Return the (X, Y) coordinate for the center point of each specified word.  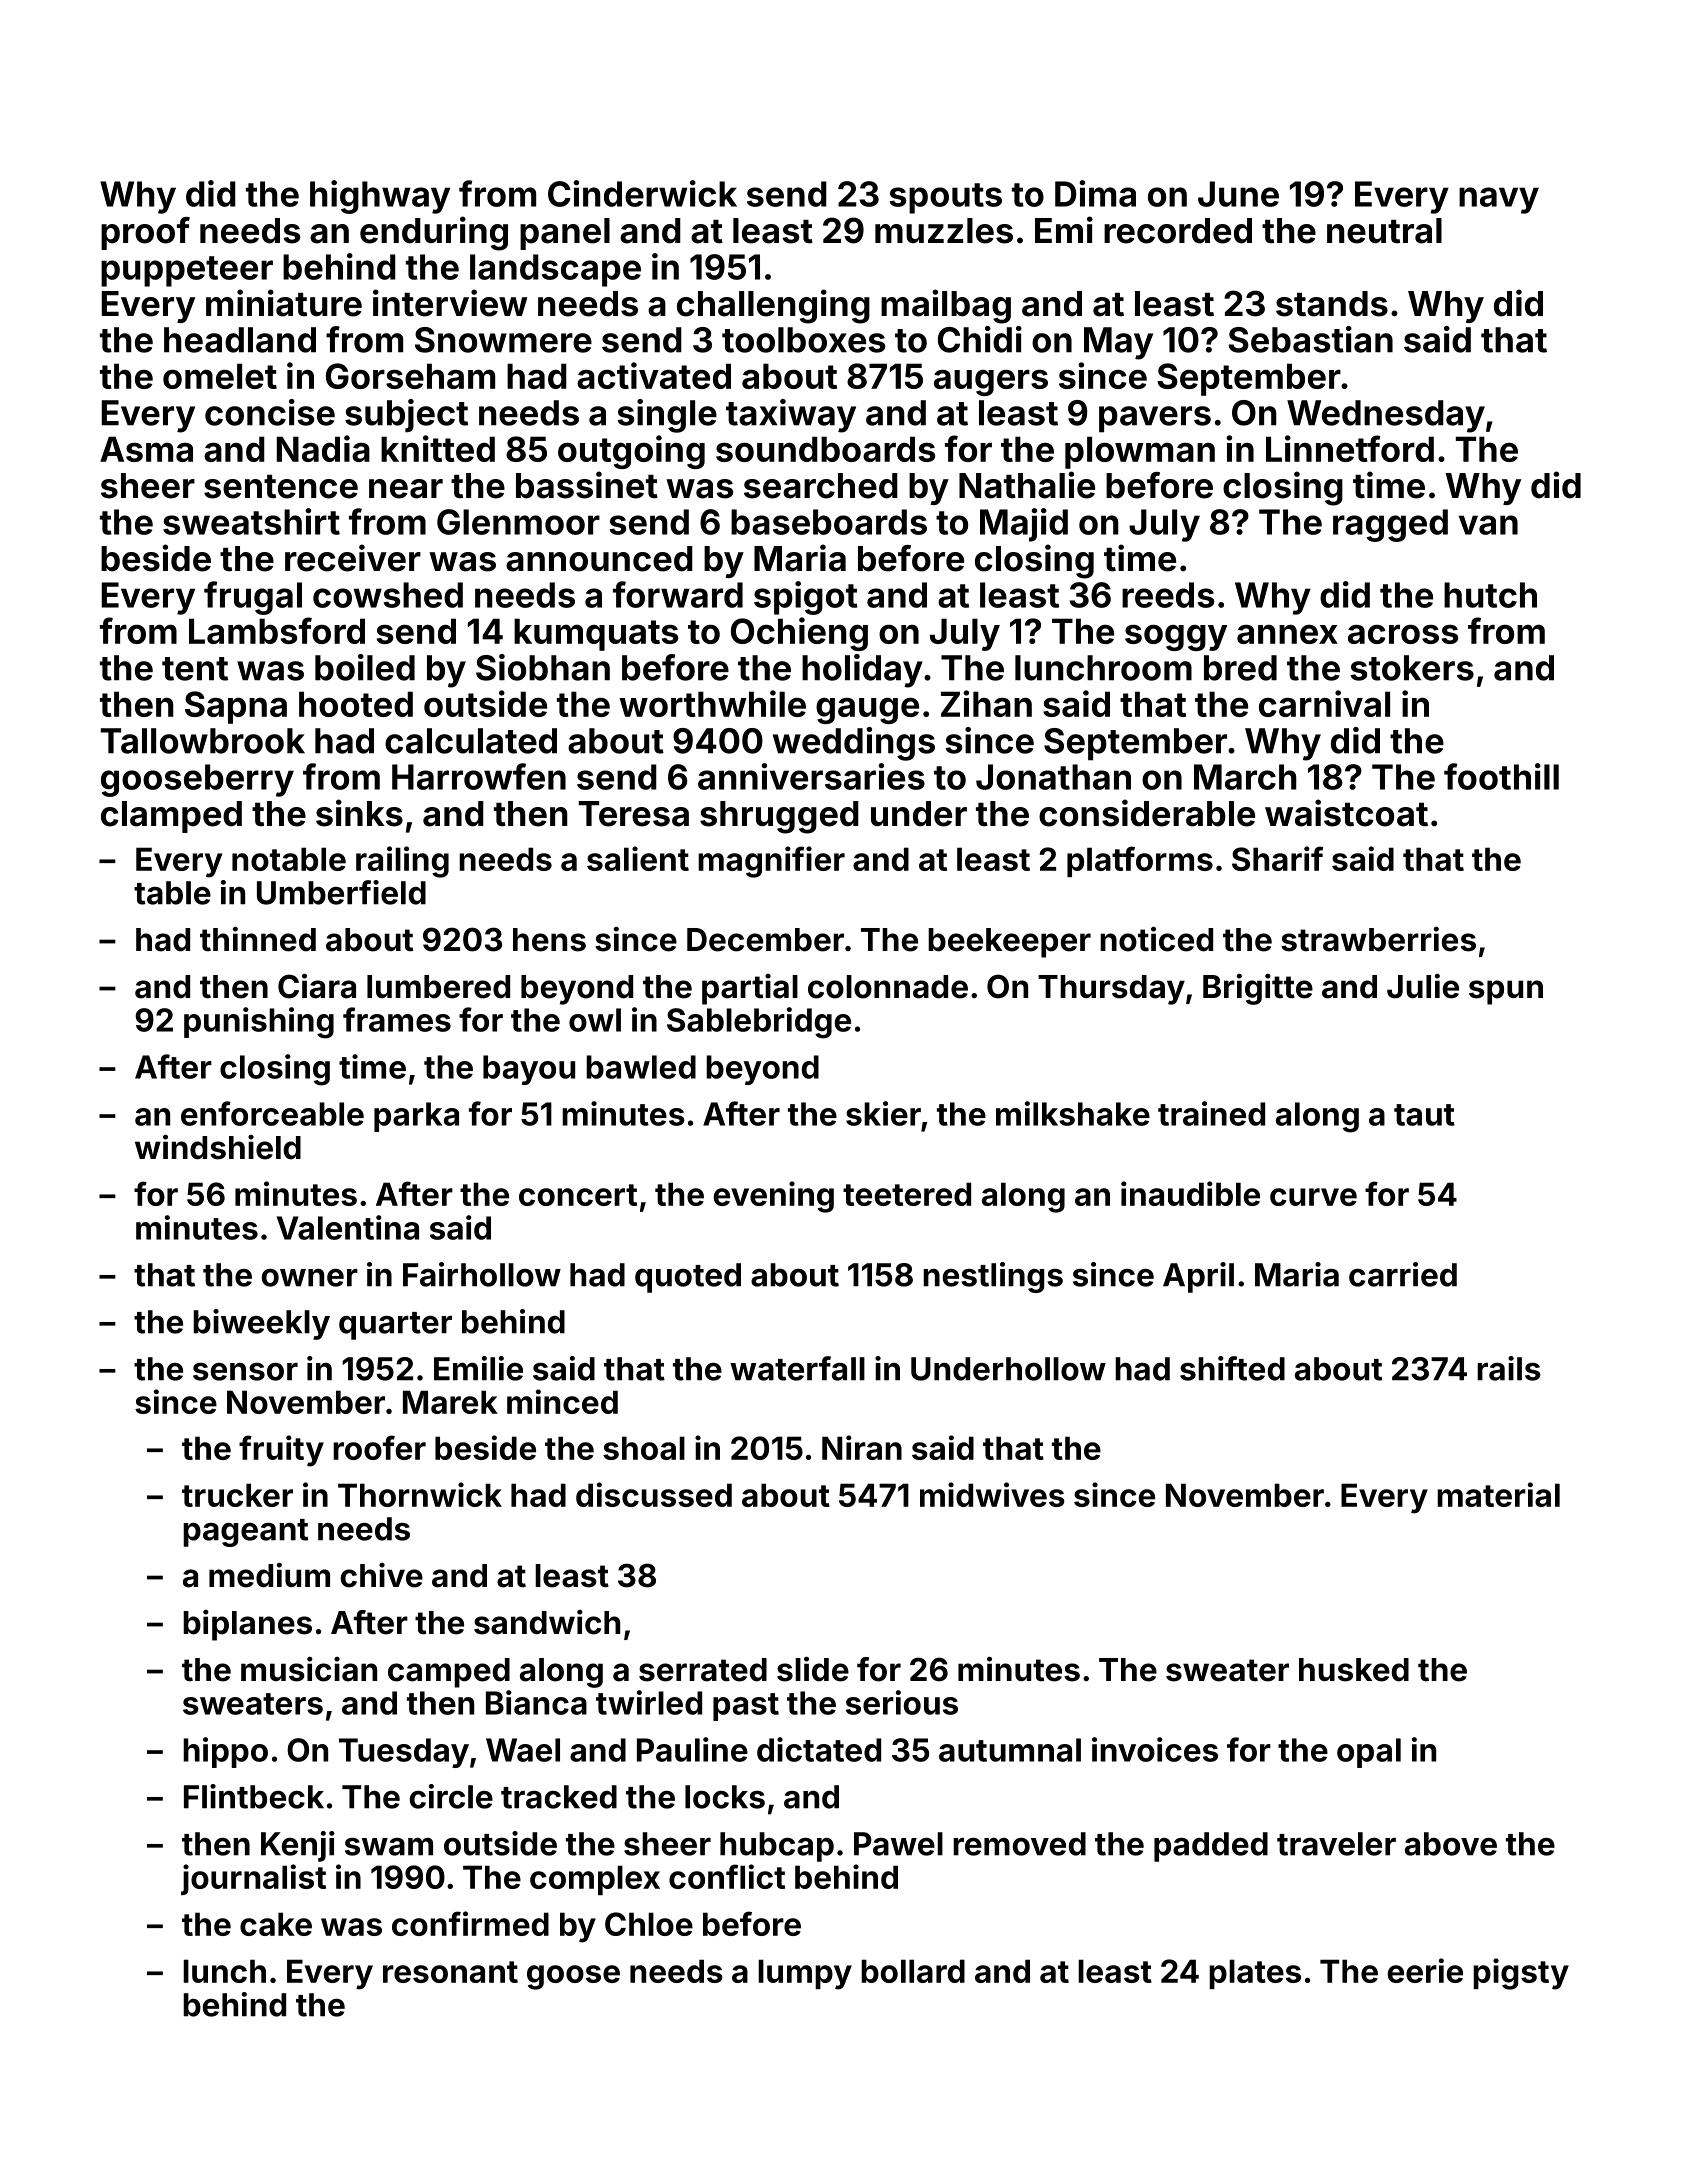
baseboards (829, 522)
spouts (946, 198)
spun (1506, 992)
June (1238, 194)
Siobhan (543, 667)
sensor (245, 1372)
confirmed (470, 1923)
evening (774, 1197)
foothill (1501, 776)
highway (380, 197)
